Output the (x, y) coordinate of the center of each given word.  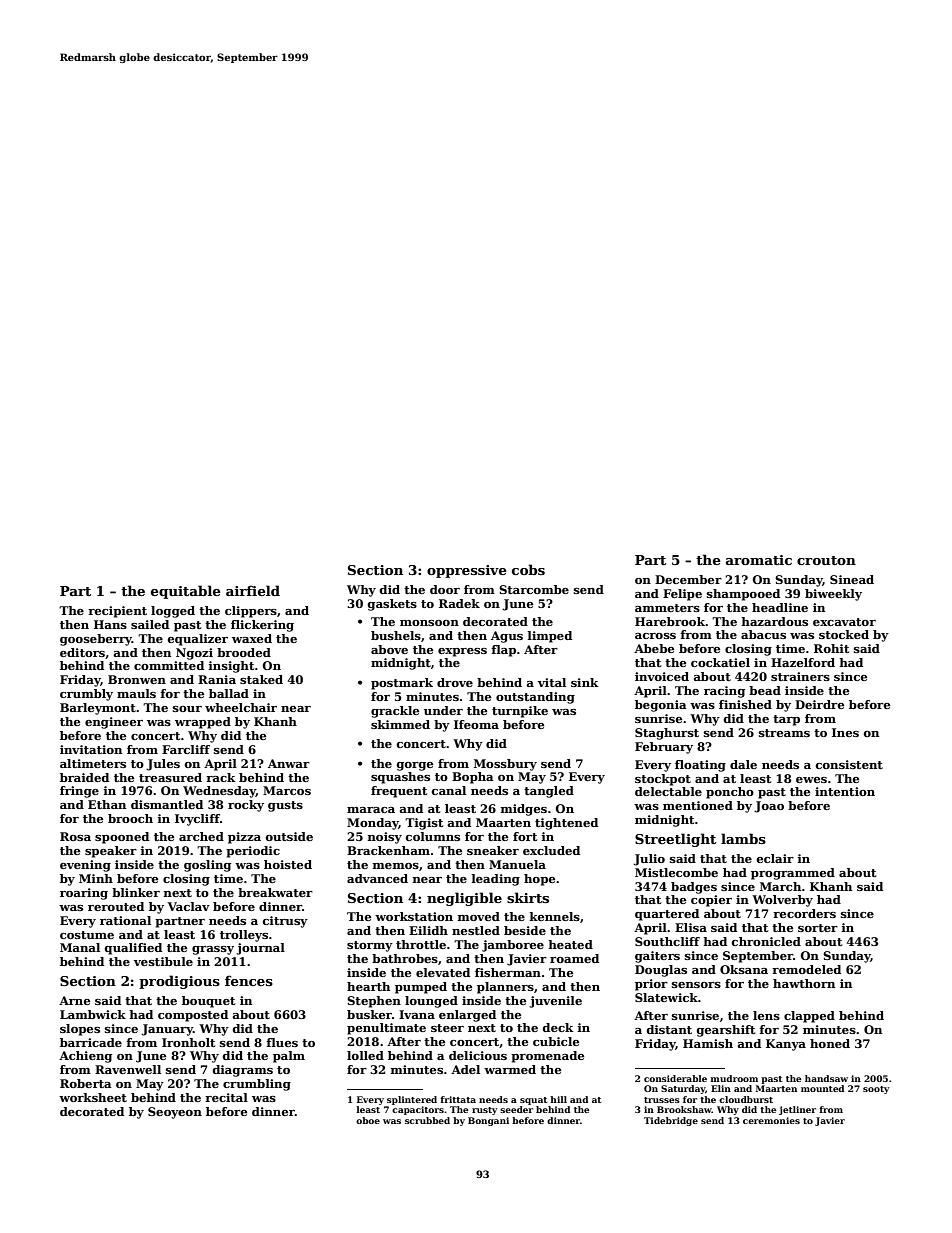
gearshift (726, 1031)
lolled (365, 1055)
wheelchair (241, 707)
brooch (130, 818)
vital (552, 682)
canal (449, 790)
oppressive (467, 571)
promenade (547, 1057)
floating (700, 766)
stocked (844, 634)
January (167, 1030)
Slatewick (666, 997)
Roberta (86, 1083)
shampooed (743, 595)
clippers (251, 612)
